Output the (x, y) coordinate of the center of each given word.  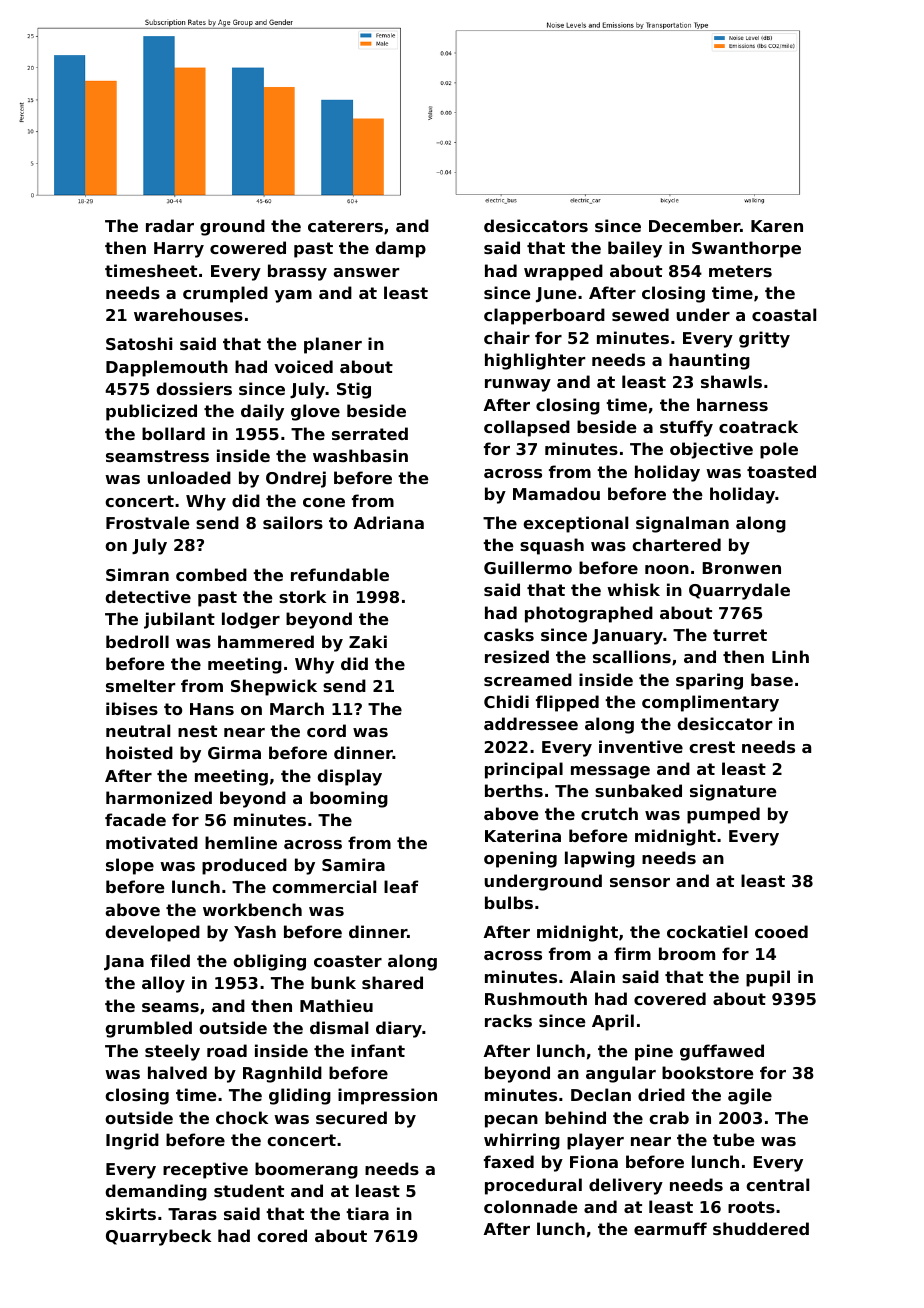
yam (293, 296)
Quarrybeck (158, 1237)
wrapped (563, 272)
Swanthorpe (746, 249)
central (777, 1184)
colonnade (531, 1206)
